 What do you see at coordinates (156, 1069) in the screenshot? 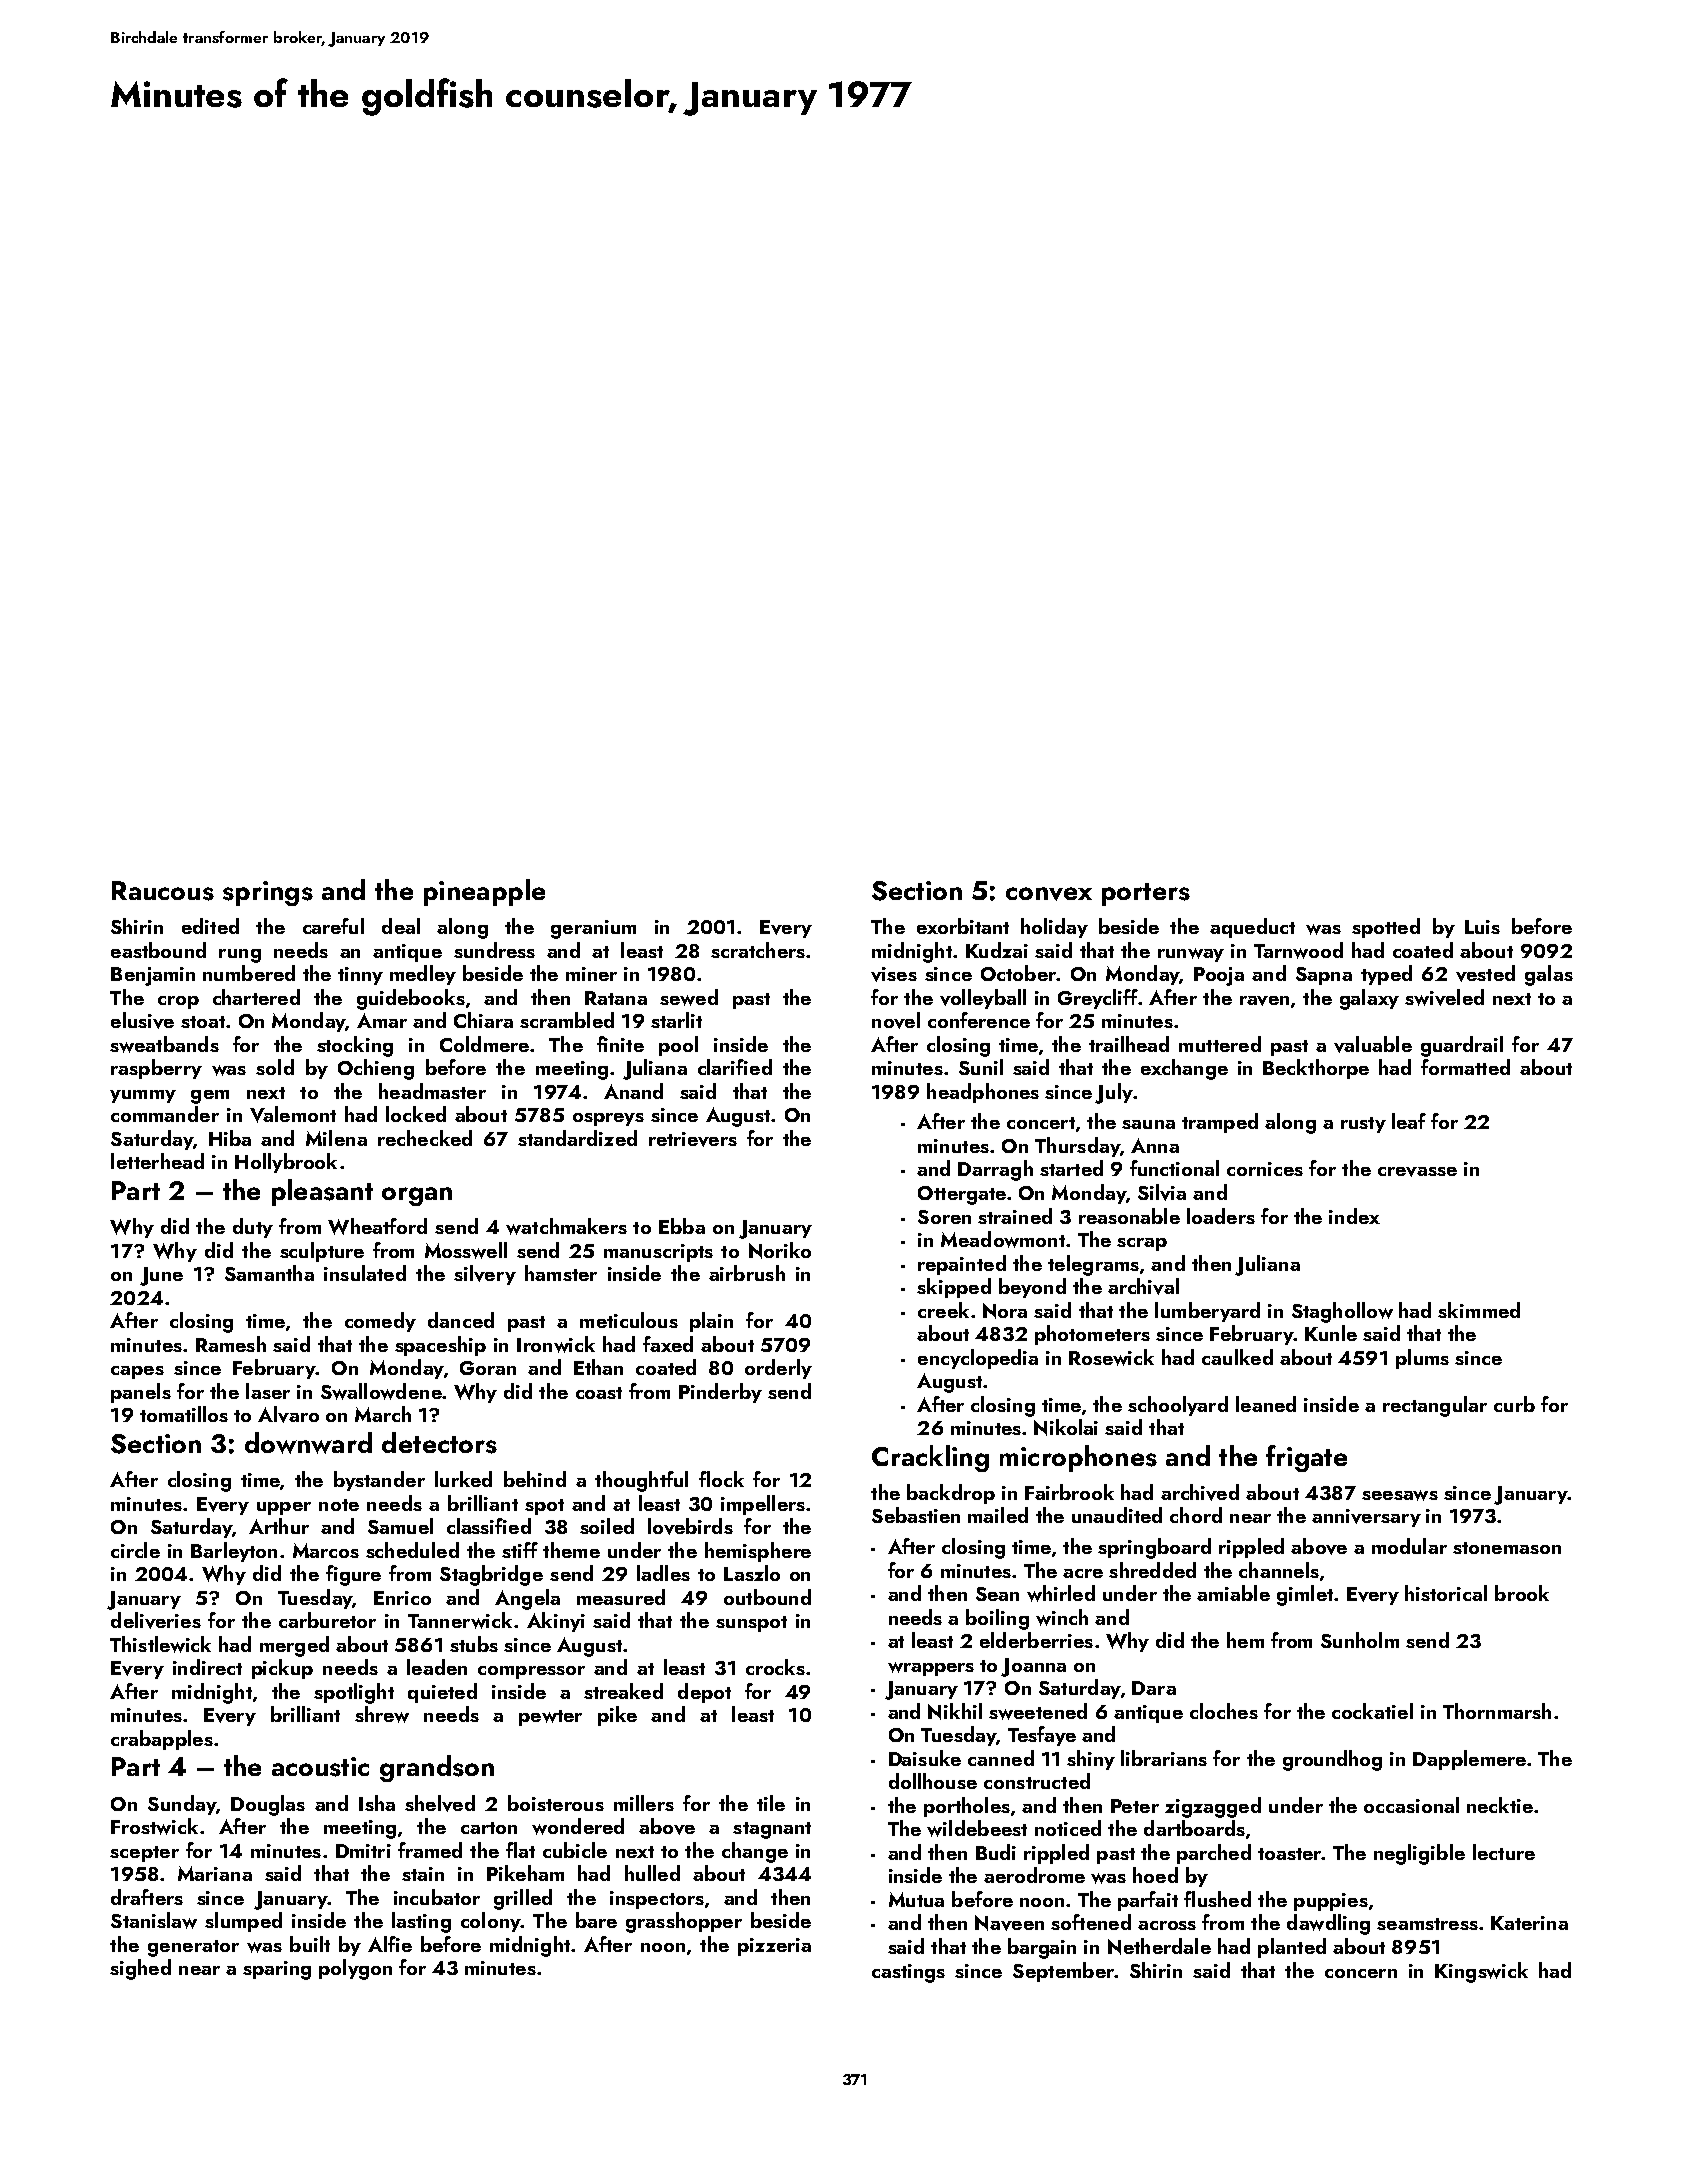
I see `raspberry` at bounding box center [156, 1069].
